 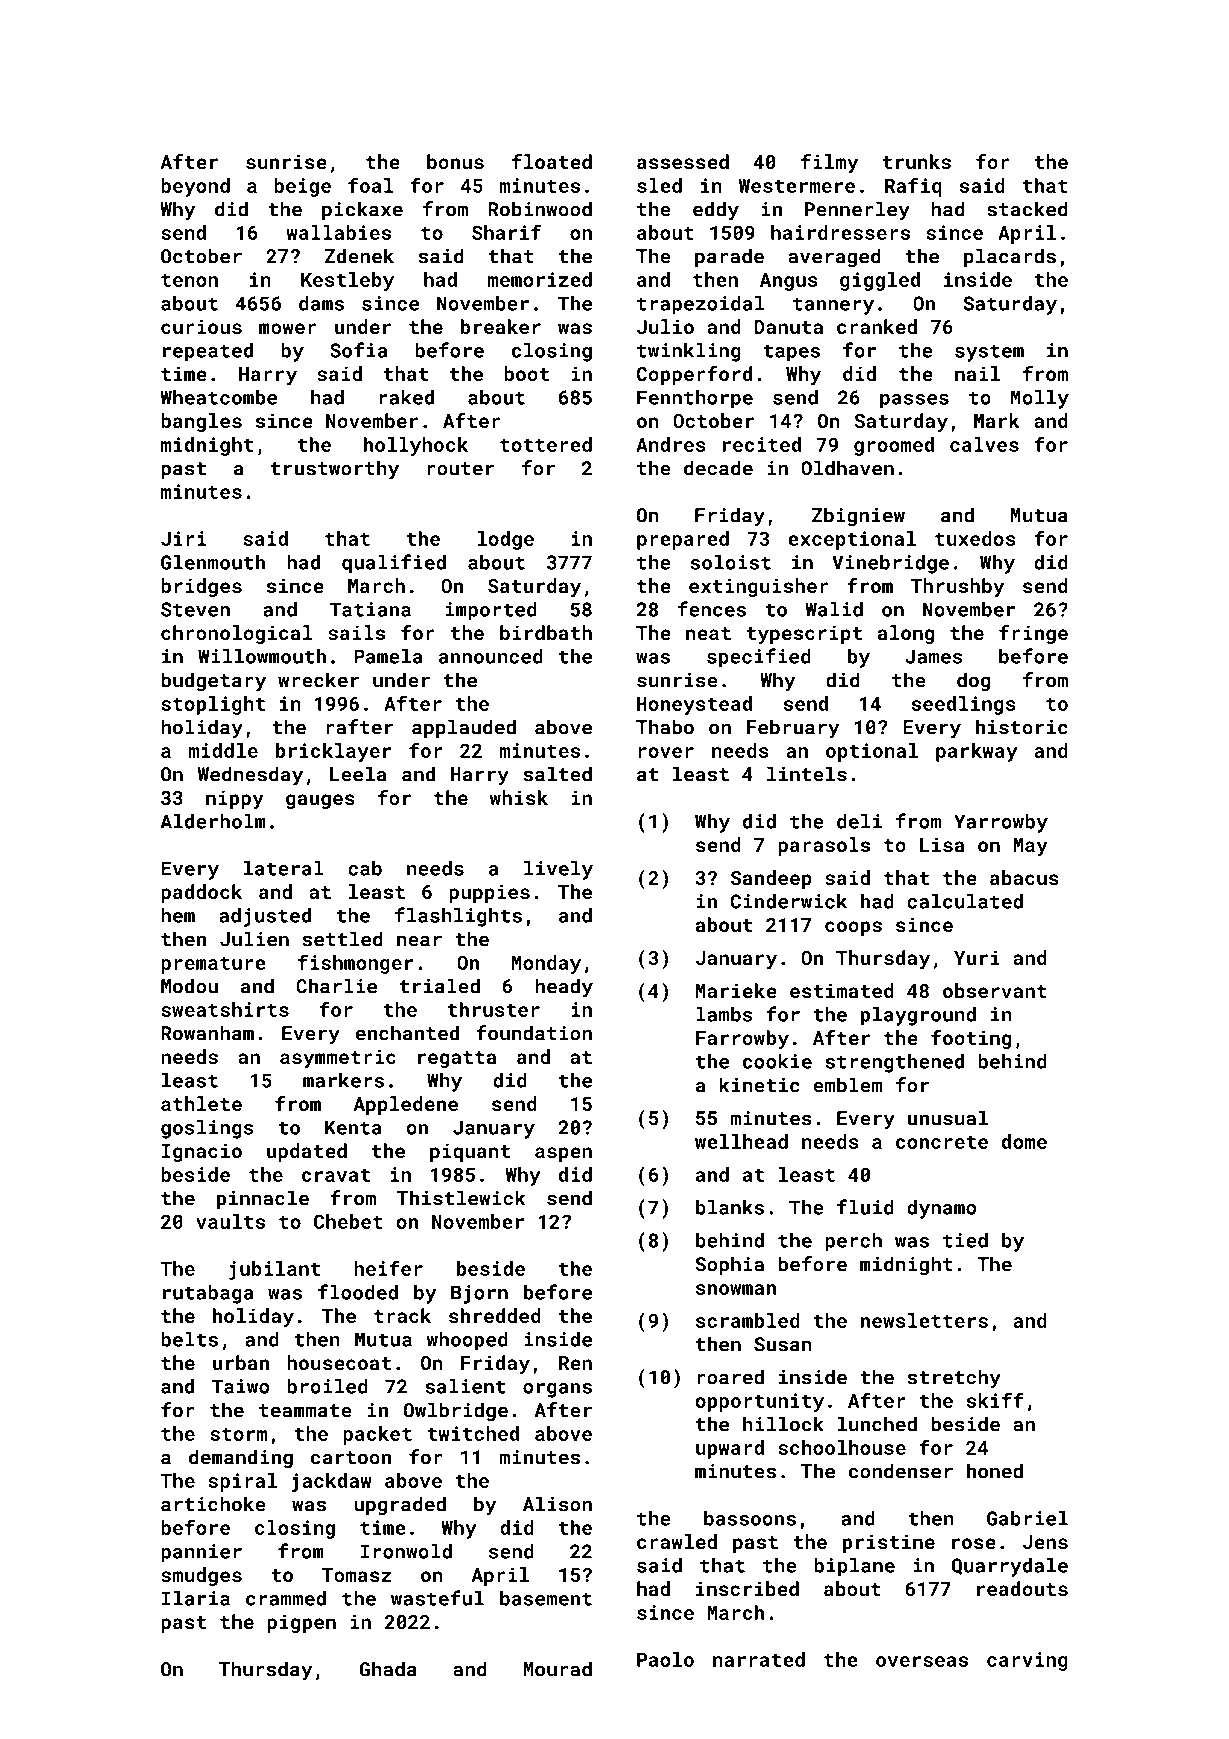 What do you see at coordinates (455, 161) in the document?
I see `bonus` at bounding box center [455, 161].
